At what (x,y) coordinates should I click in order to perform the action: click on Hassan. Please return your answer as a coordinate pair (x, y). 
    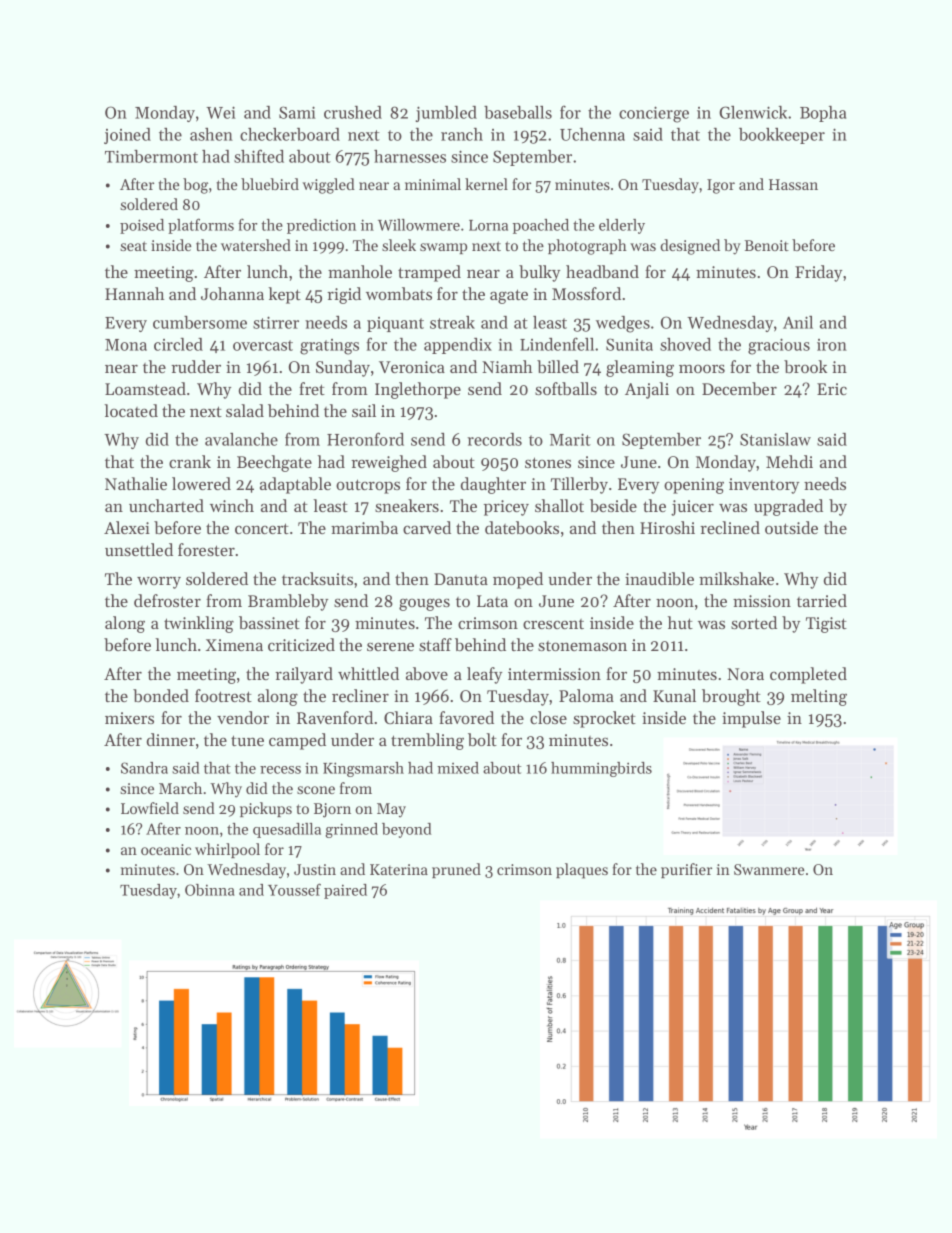
    Looking at the image, I should click on (793, 184).
